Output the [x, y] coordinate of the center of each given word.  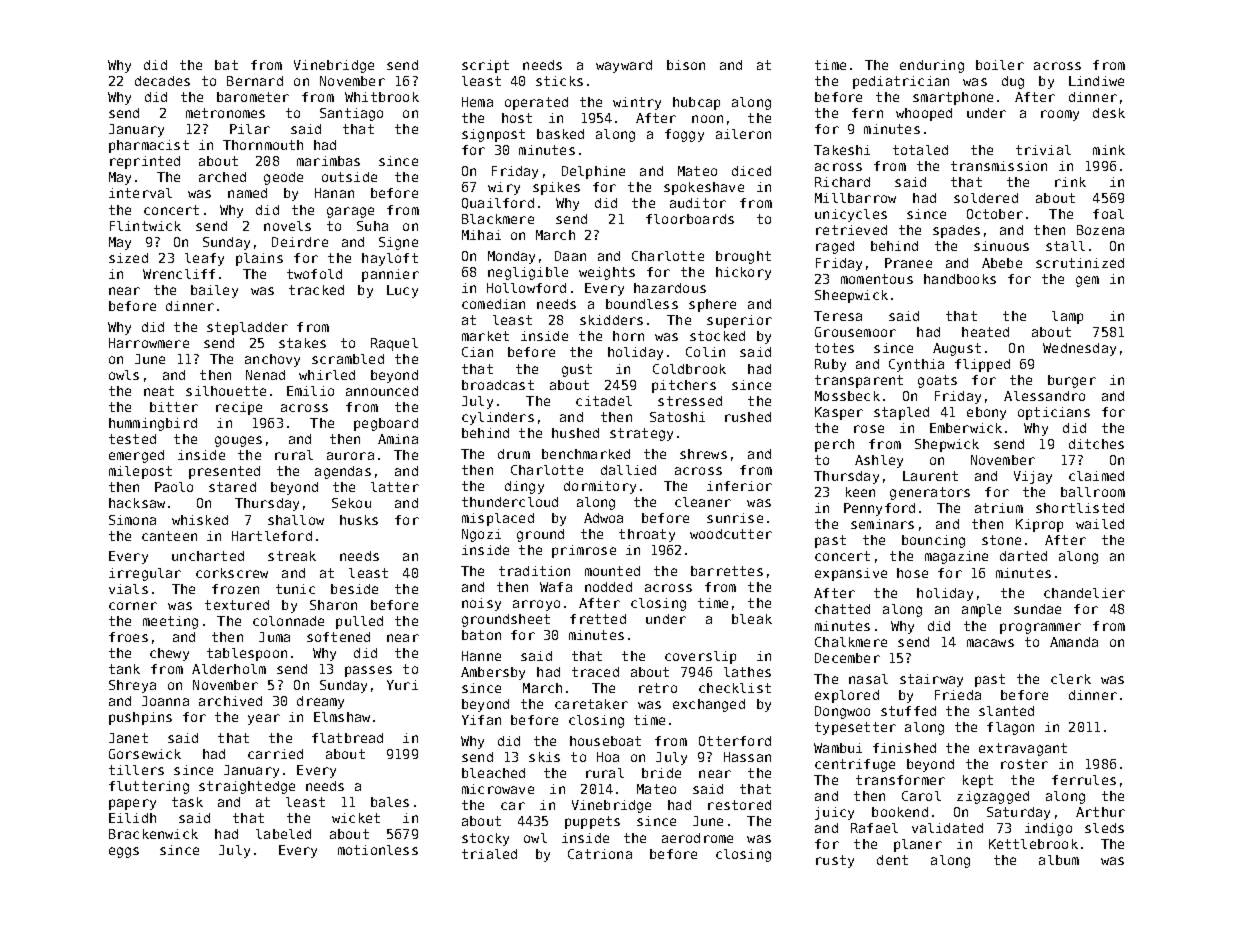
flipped [982, 365]
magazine [956, 557]
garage [350, 212]
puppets [592, 822]
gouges [238, 441]
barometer [253, 97]
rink [1070, 182]
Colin [705, 352]
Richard [842, 182]
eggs [124, 852]
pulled [359, 622]
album [1059, 860]
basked [560, 134]
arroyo [536, 605]
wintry [637, 103]
